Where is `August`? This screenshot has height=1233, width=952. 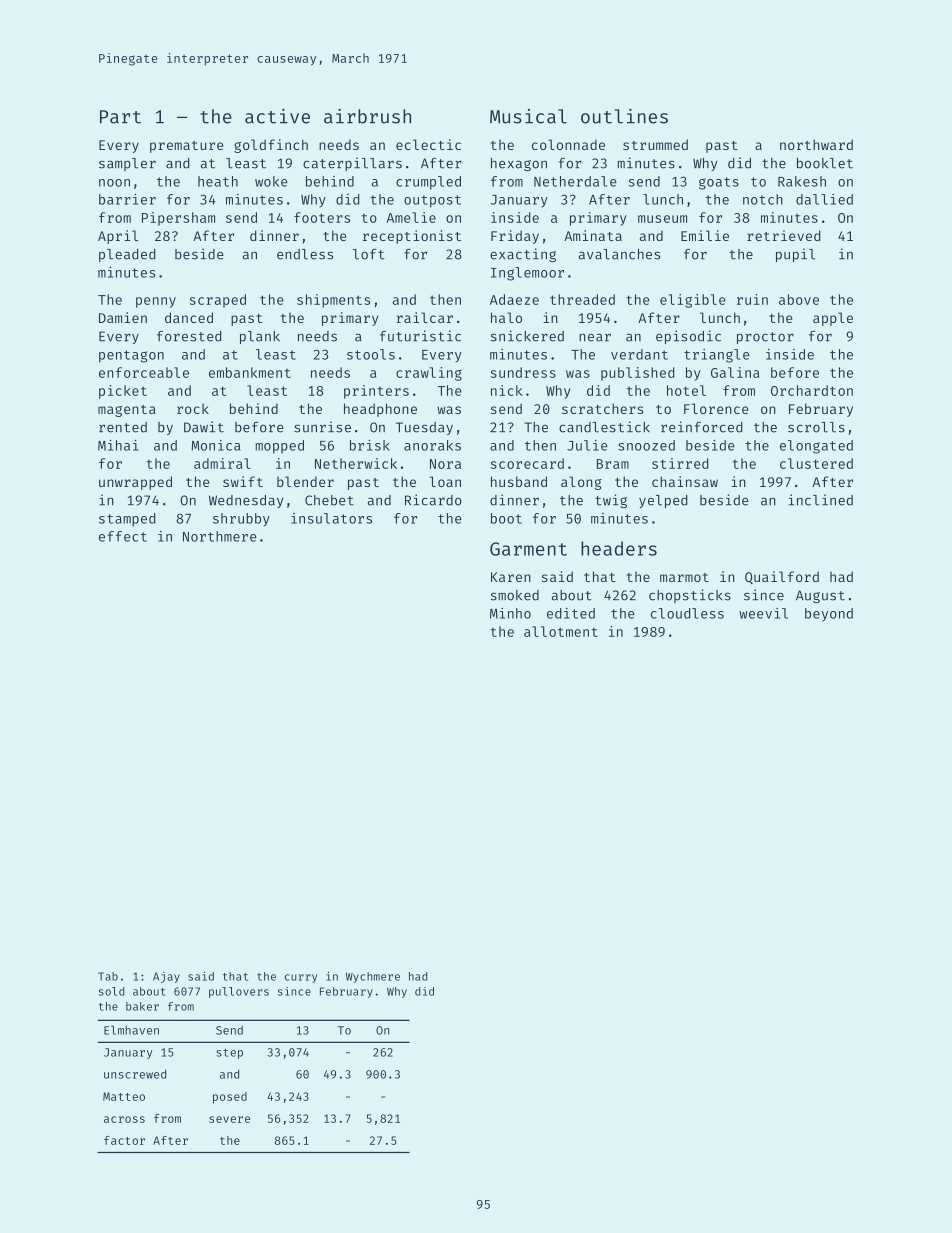
August is located at coordinates (820, 596).
